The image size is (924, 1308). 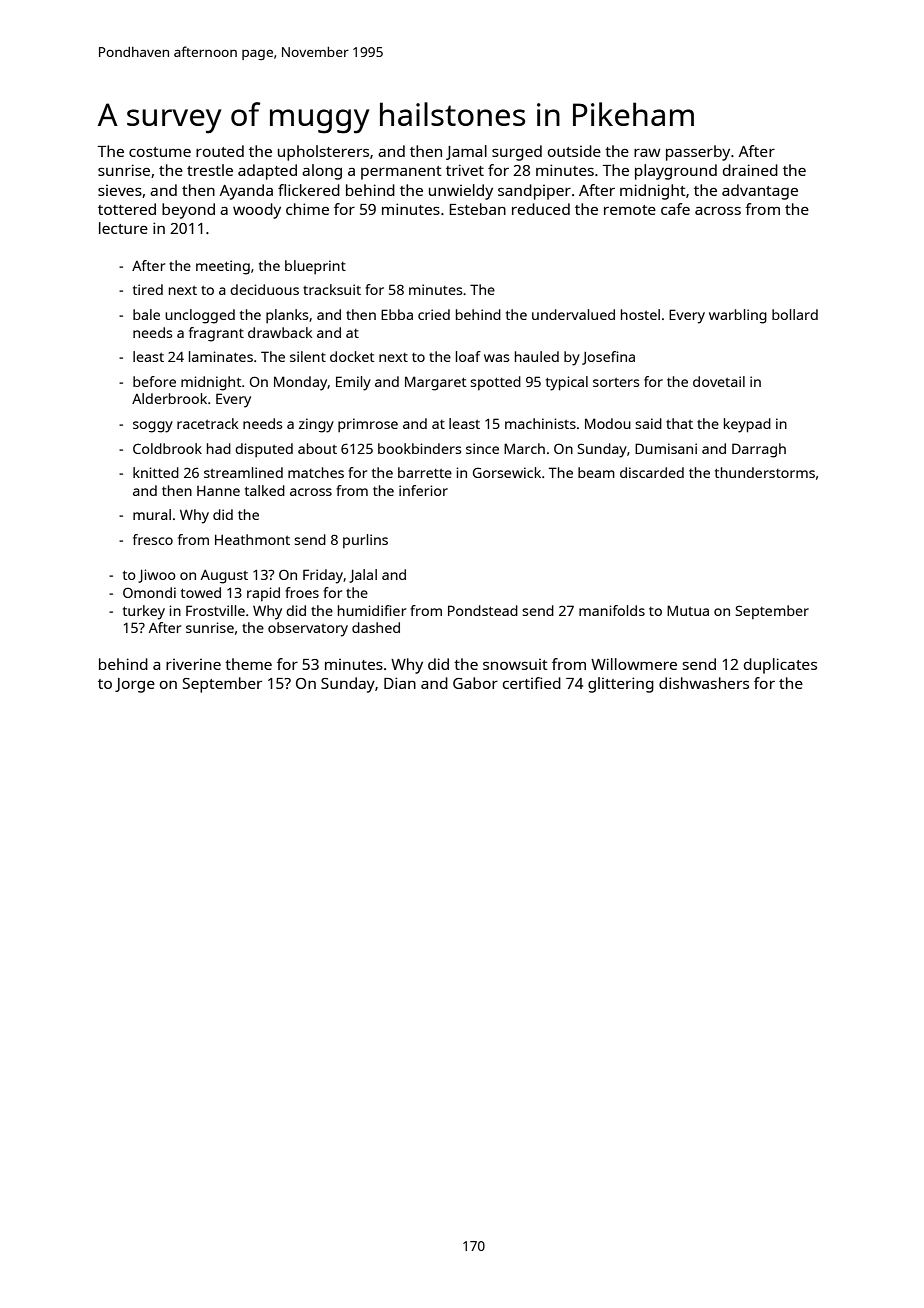 I want to click on Jamal, so click(x=466, y=152).
